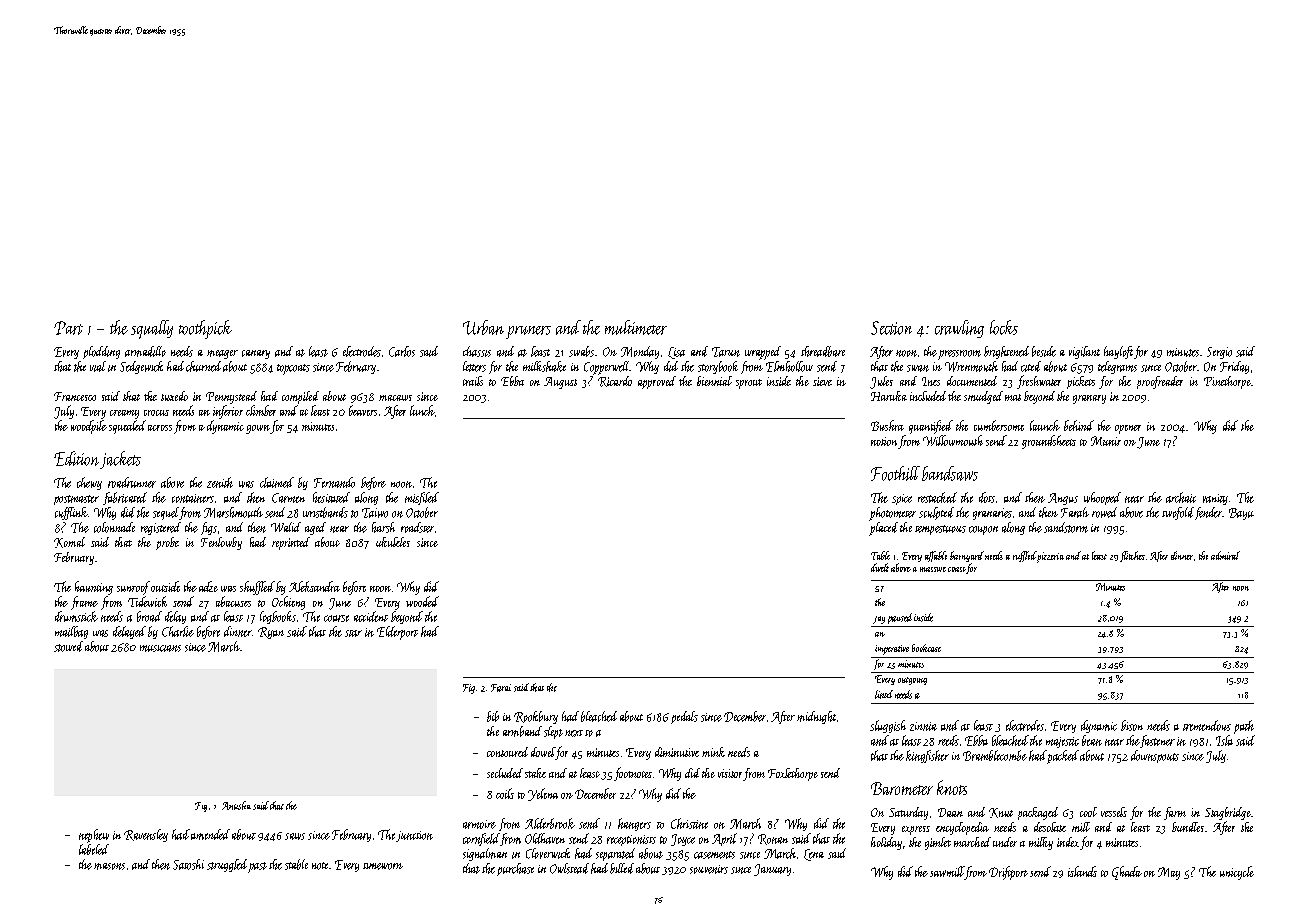 The image size is (1308, 924). What do you see at coordinates (515, 869) in the screenshot?
I see `purchase` at bounding box center [515, 869].
